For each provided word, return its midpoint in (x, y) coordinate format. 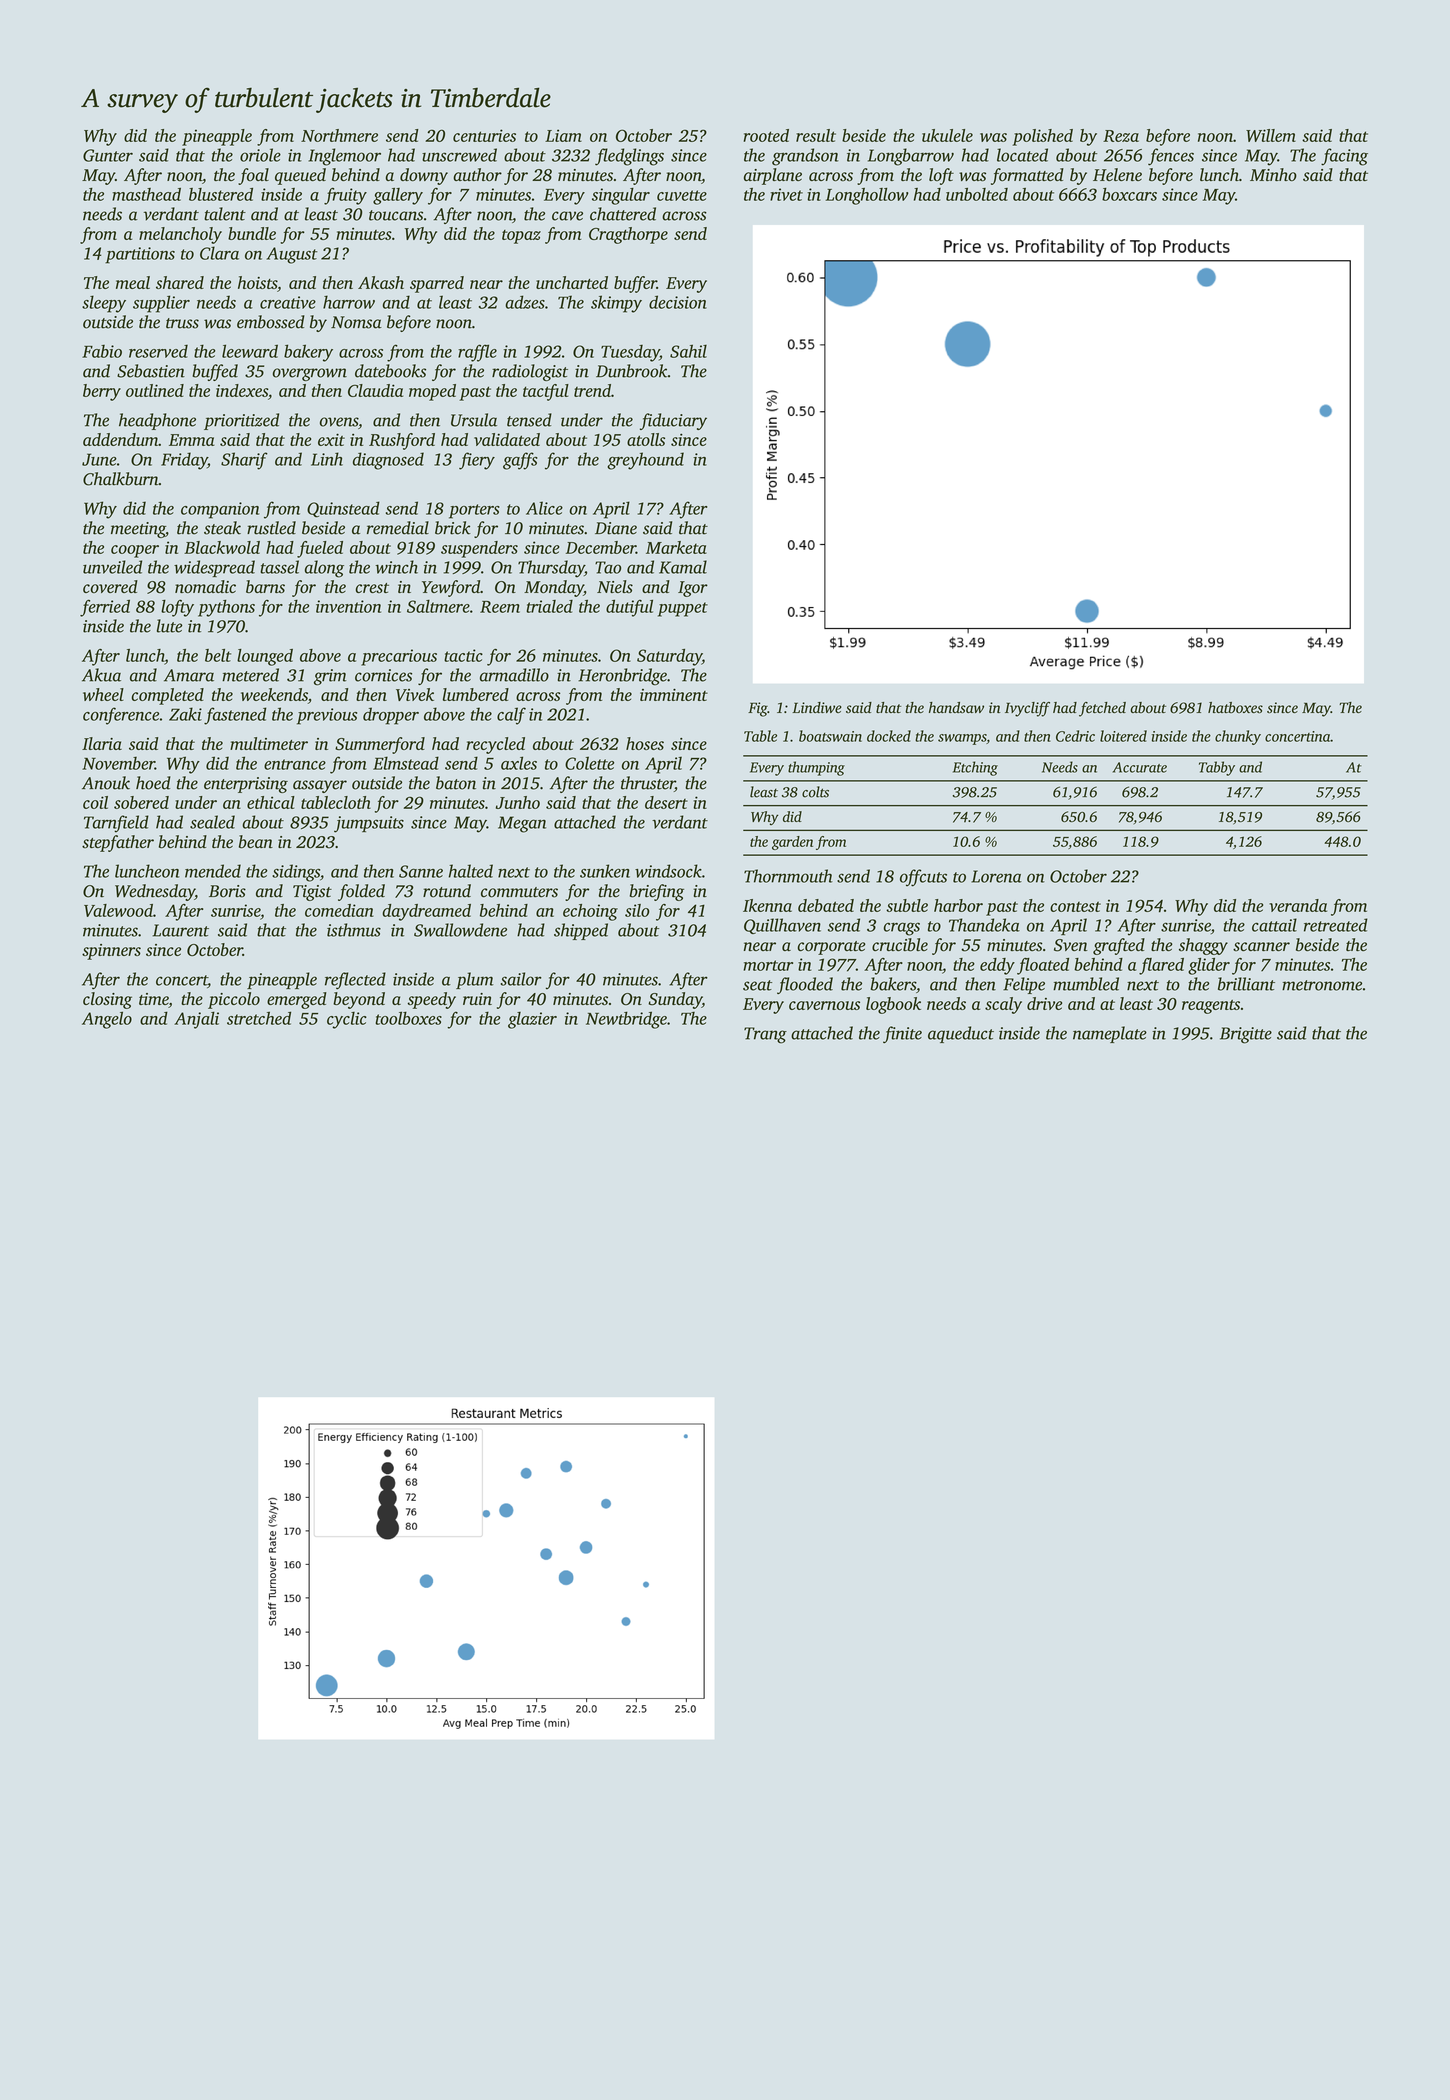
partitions (140, 255)
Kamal (683, 567)
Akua (101, 675)
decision (678, 302)
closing (107, 1000)
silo (637, 910)
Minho (1273, 174)
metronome (1322, 985)
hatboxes (1235, 708)
